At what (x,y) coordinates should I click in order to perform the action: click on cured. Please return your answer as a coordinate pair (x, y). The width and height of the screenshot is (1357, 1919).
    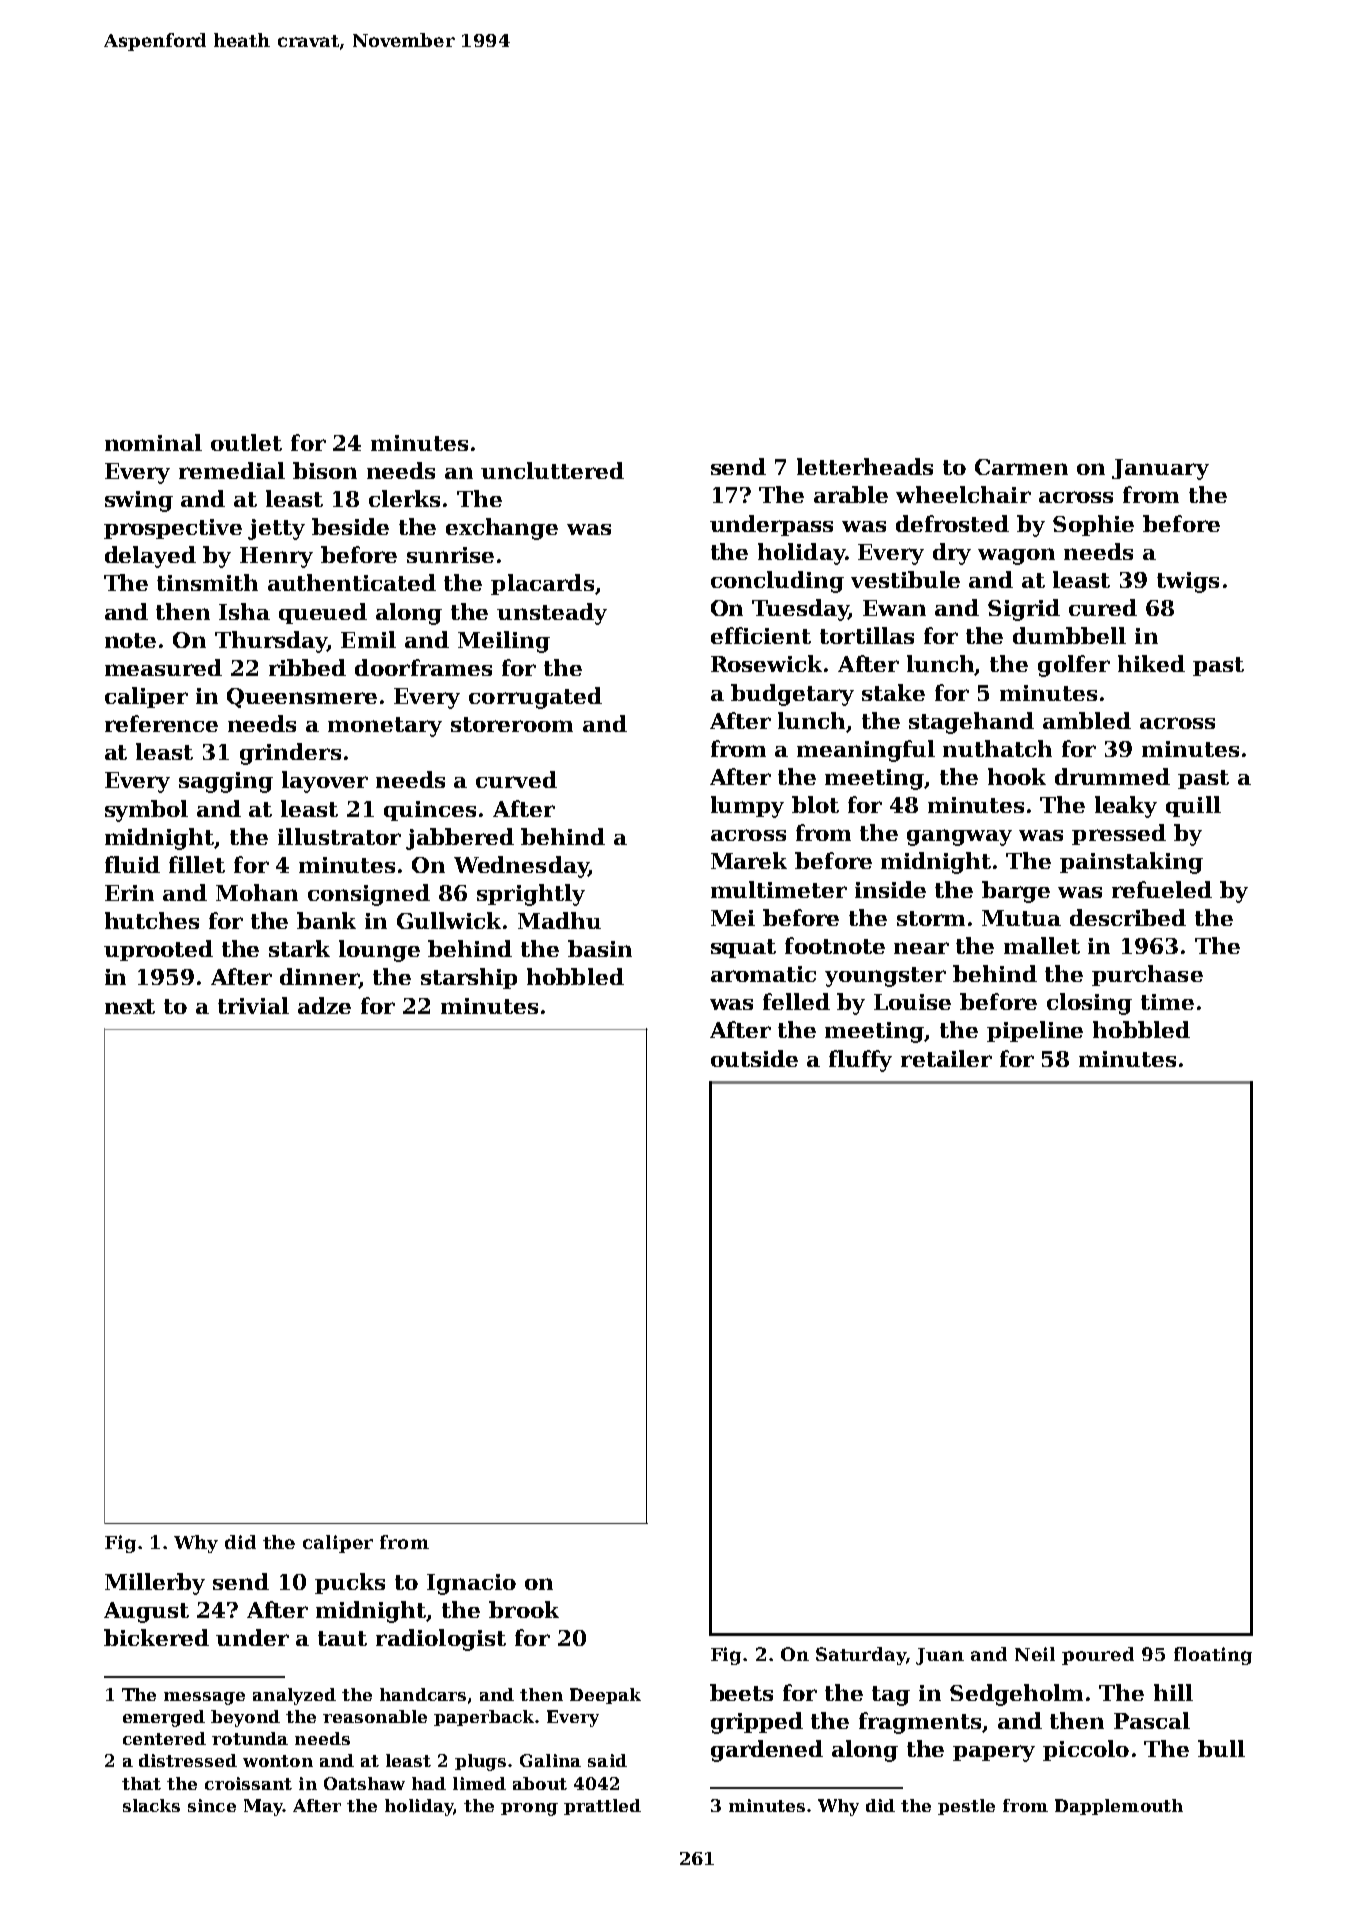
    Looking at the image, I should click on (1103, 607).
